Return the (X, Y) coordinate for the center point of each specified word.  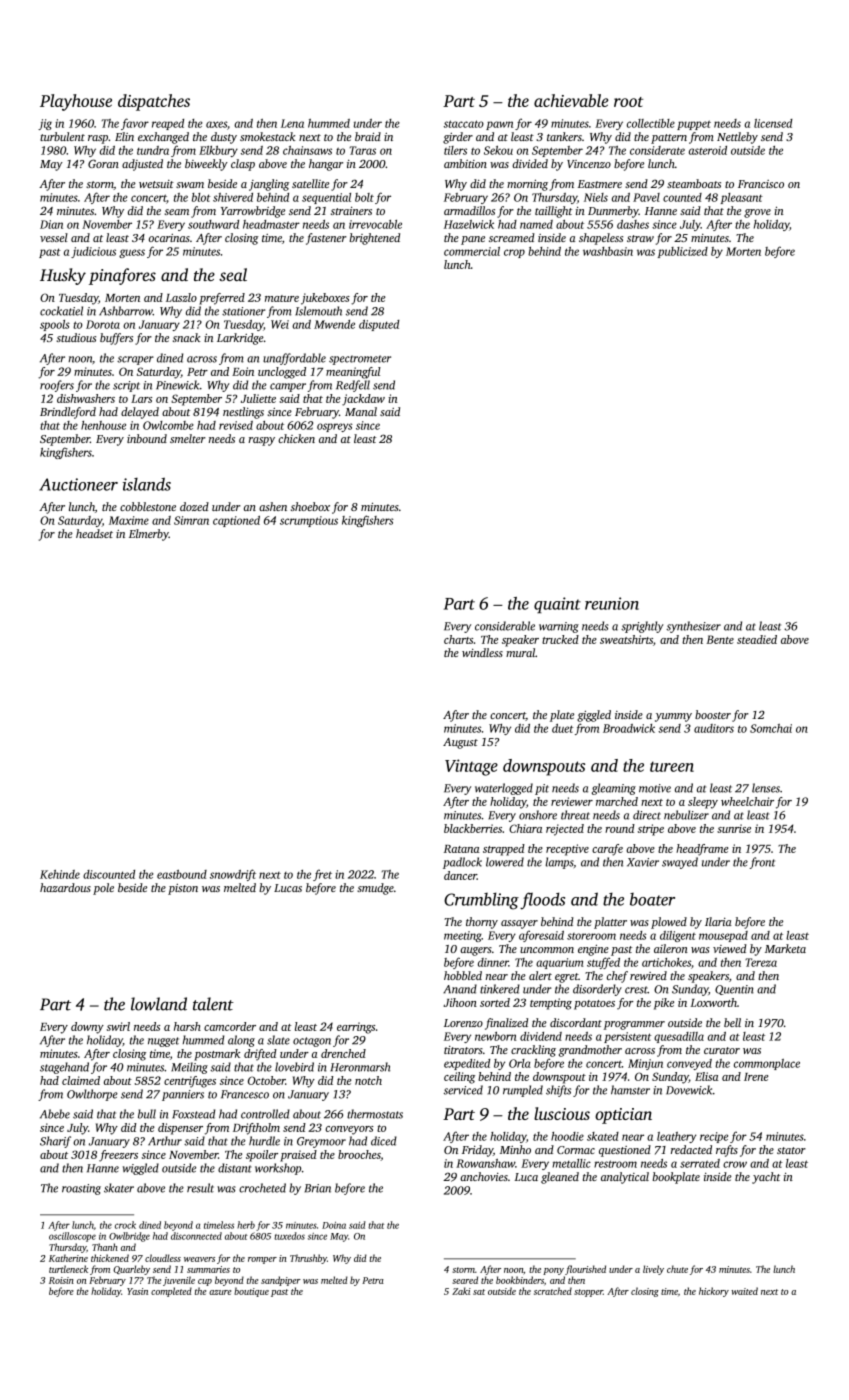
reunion (612, 603)
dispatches (154, 102)
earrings (356, 1028)
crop (514, 253)
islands (147, 484)
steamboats (694, 183)
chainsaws (307, 150)
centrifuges (190, 1082)
